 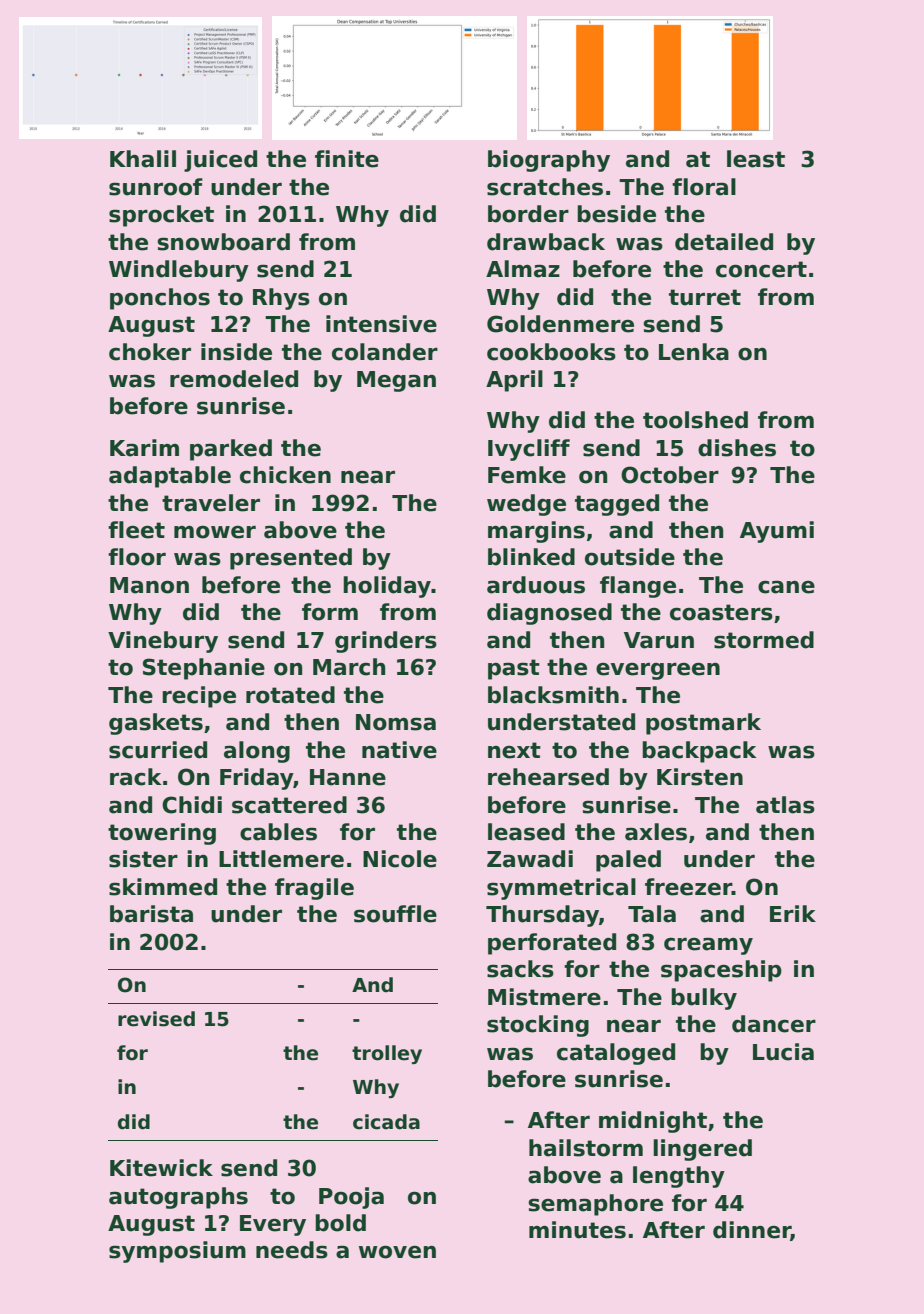 I want to click on drawback, so click(x=546, y=242).
